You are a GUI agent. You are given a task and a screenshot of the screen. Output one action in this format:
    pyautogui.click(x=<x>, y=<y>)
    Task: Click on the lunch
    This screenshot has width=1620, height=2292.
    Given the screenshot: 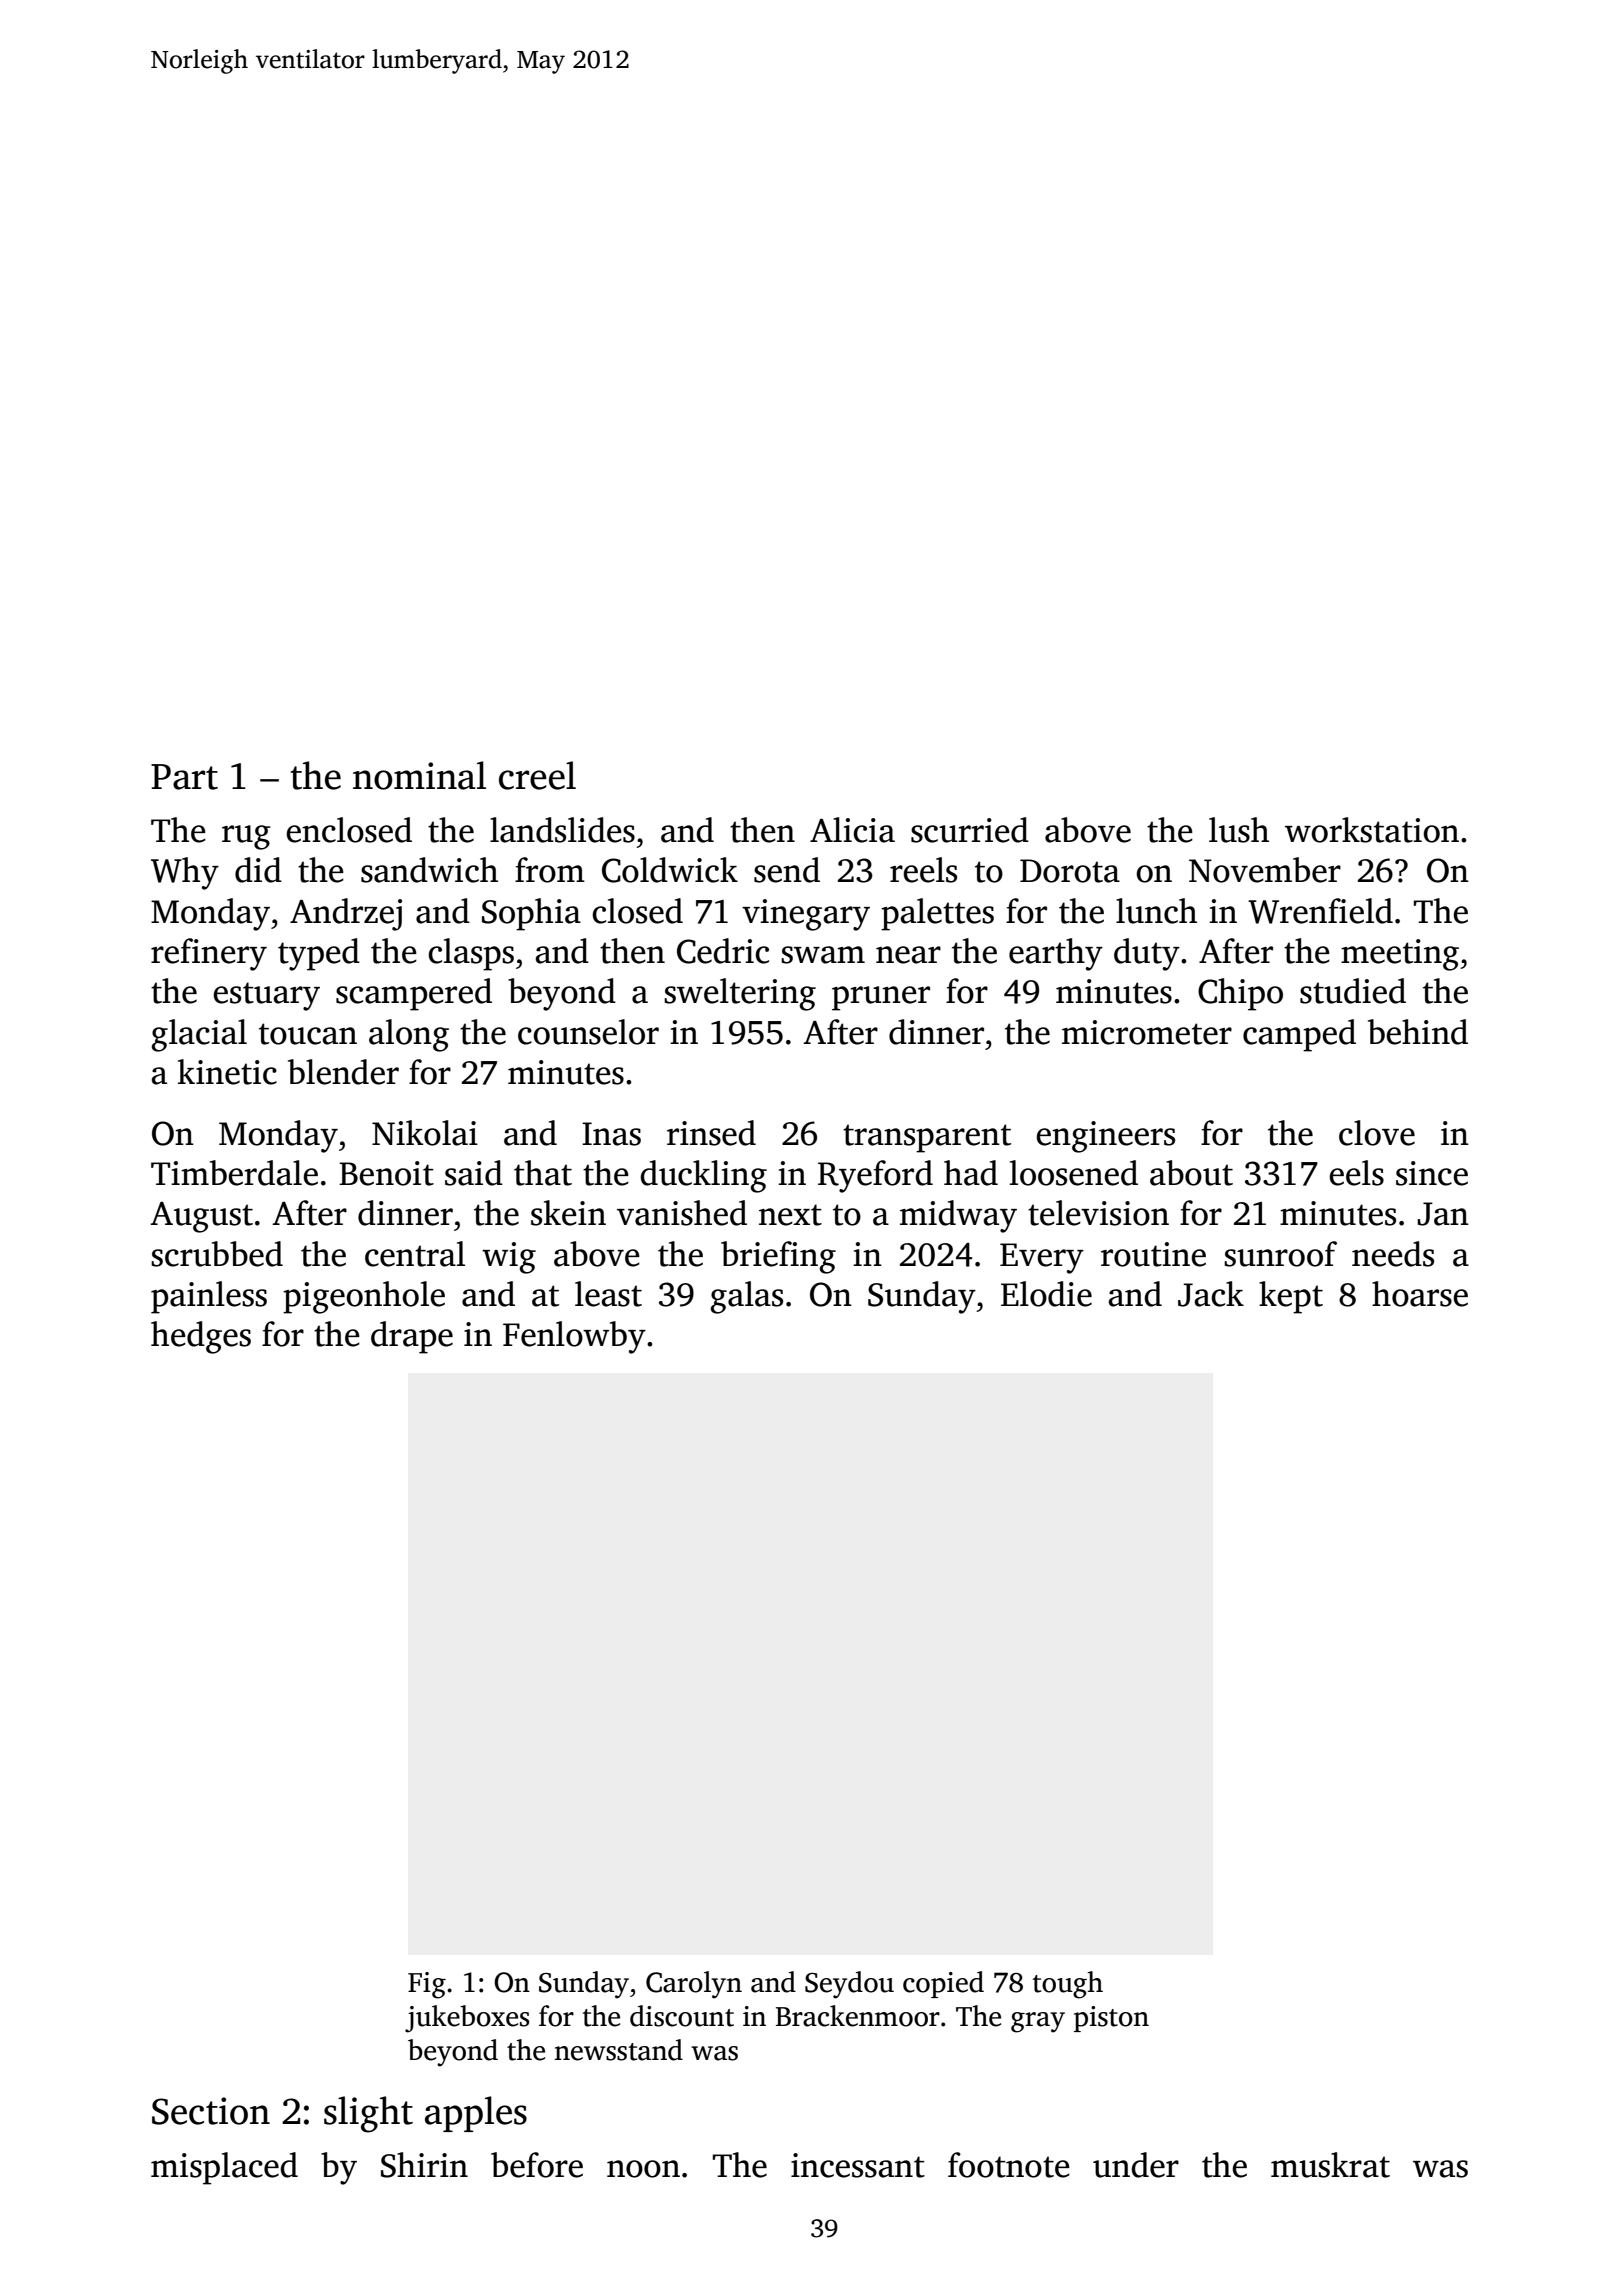 What is the action you would take?
    pyautogui.click(x=1156, y=911)
